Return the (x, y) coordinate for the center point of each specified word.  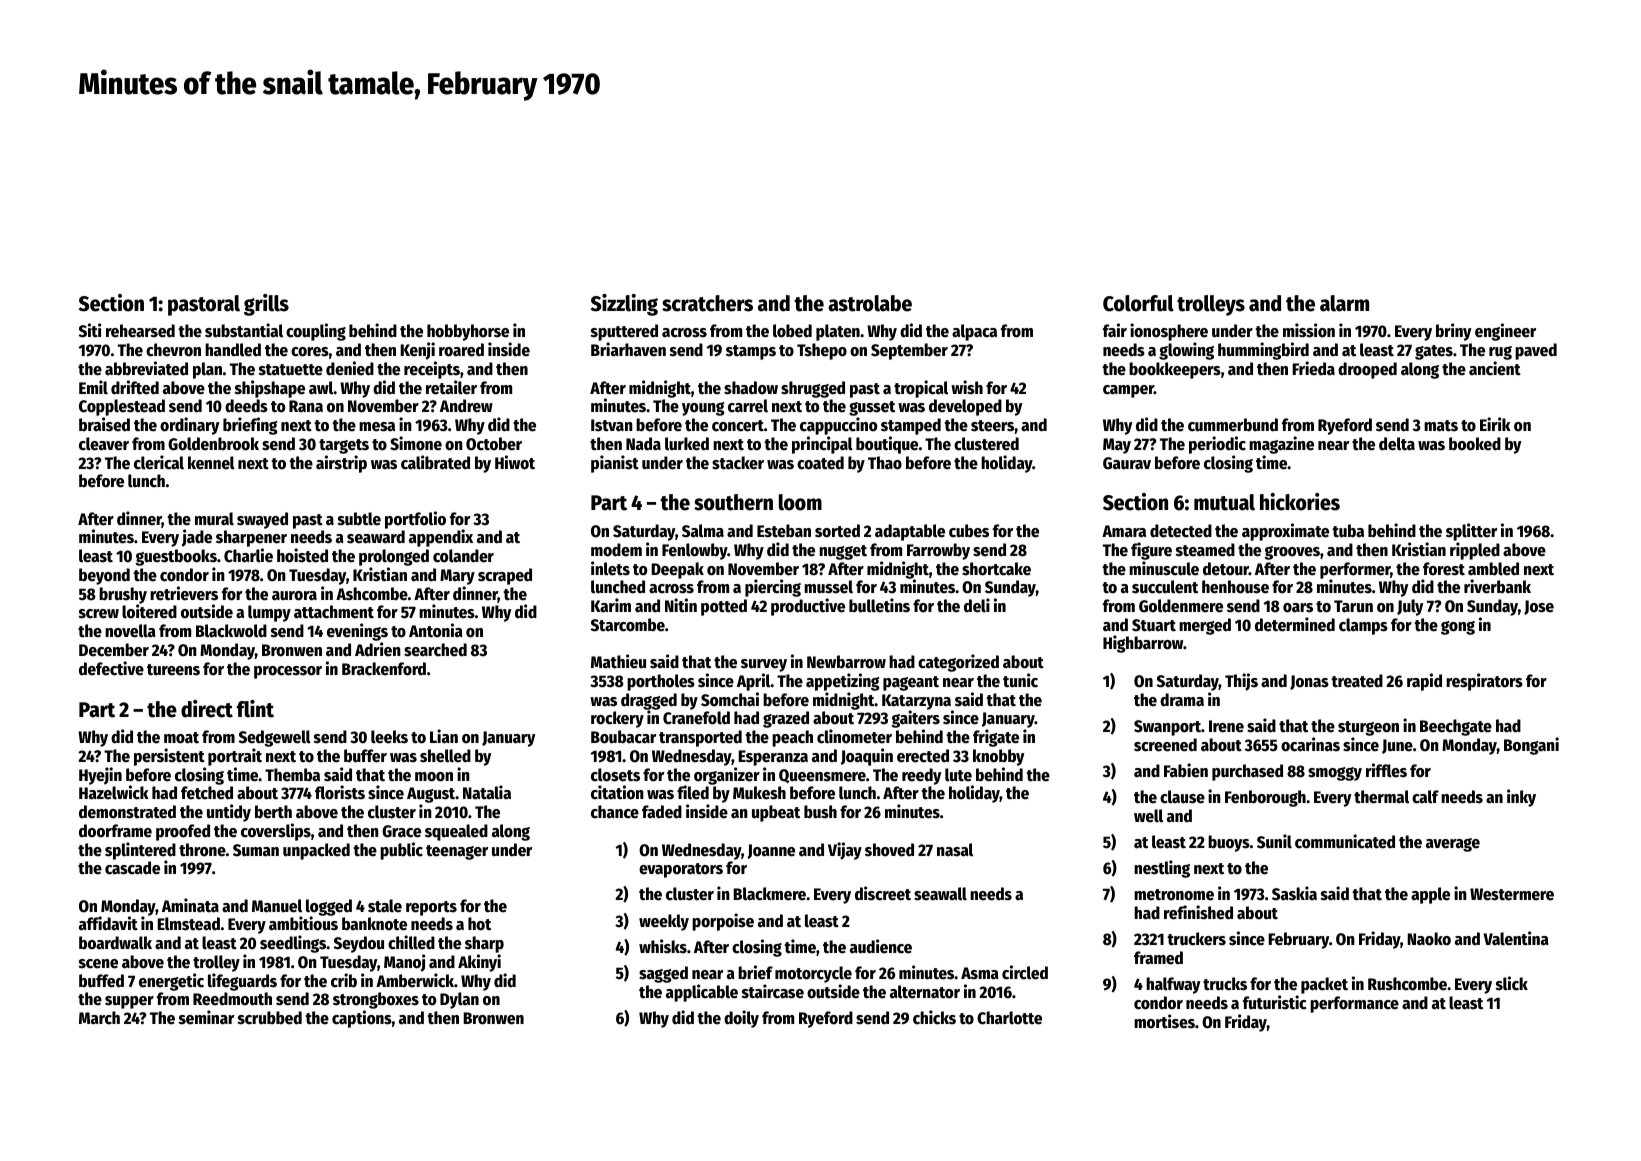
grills (266, 305)
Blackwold (231, 631)
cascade (132, 868)
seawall (940, 894)
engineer (1505, 332)
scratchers (707, 303)
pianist (615, 464)
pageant (911, 683)
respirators (1484, 682)
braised (104, 424)
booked (1475, 444)
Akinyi (479, 963)
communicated (1345, 841)
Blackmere (769, 894)
